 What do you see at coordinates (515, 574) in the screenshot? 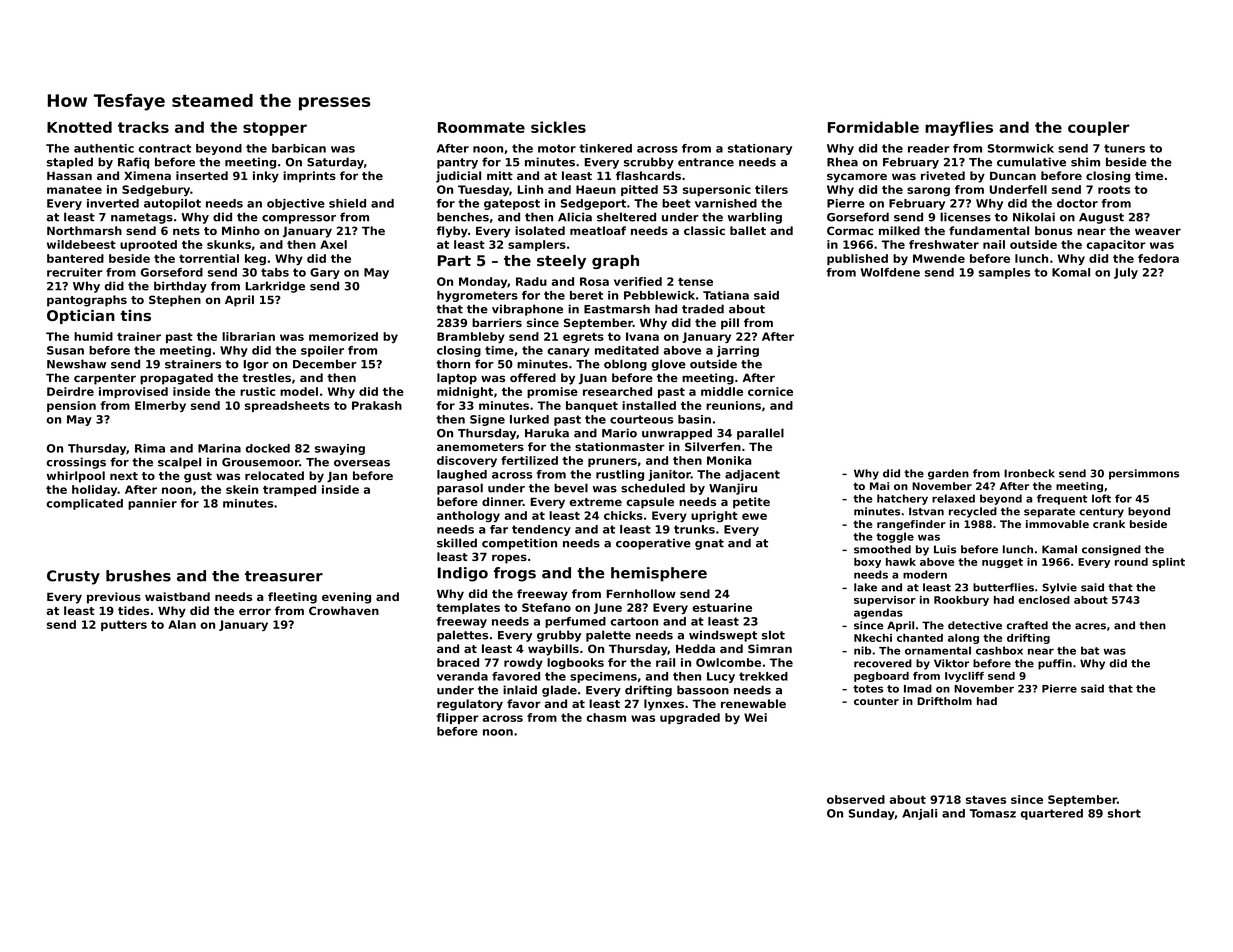
I see `frogs` at bounding box center [515, 574].
